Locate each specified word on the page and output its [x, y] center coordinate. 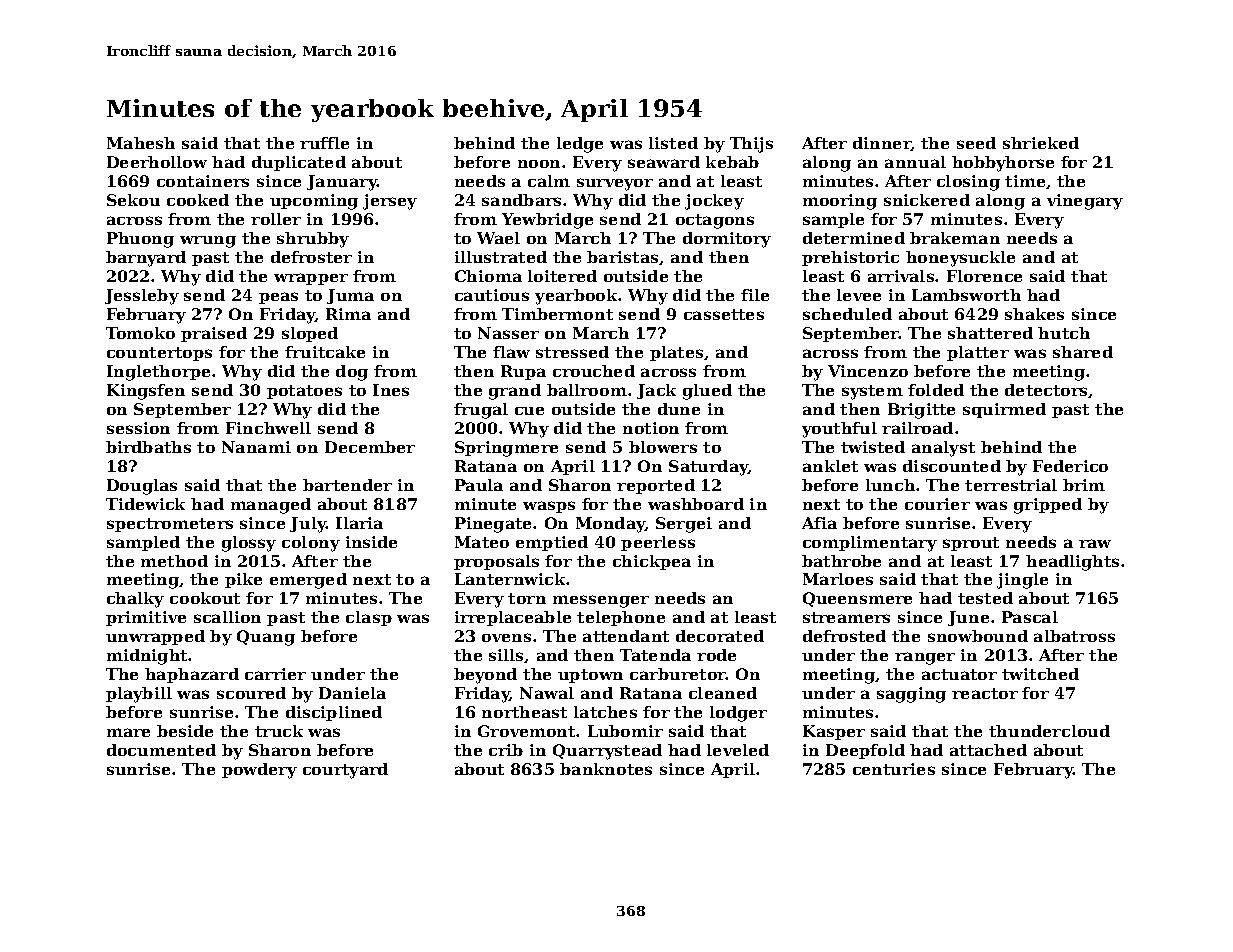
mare [128, 732]
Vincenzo [868, 371]
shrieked [1041, 143]
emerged [308, 581]
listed [673, 143]
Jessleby [142, 297]
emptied [552, 543]
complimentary [870, 544]
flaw [511, 352]
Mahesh [141, 143]
